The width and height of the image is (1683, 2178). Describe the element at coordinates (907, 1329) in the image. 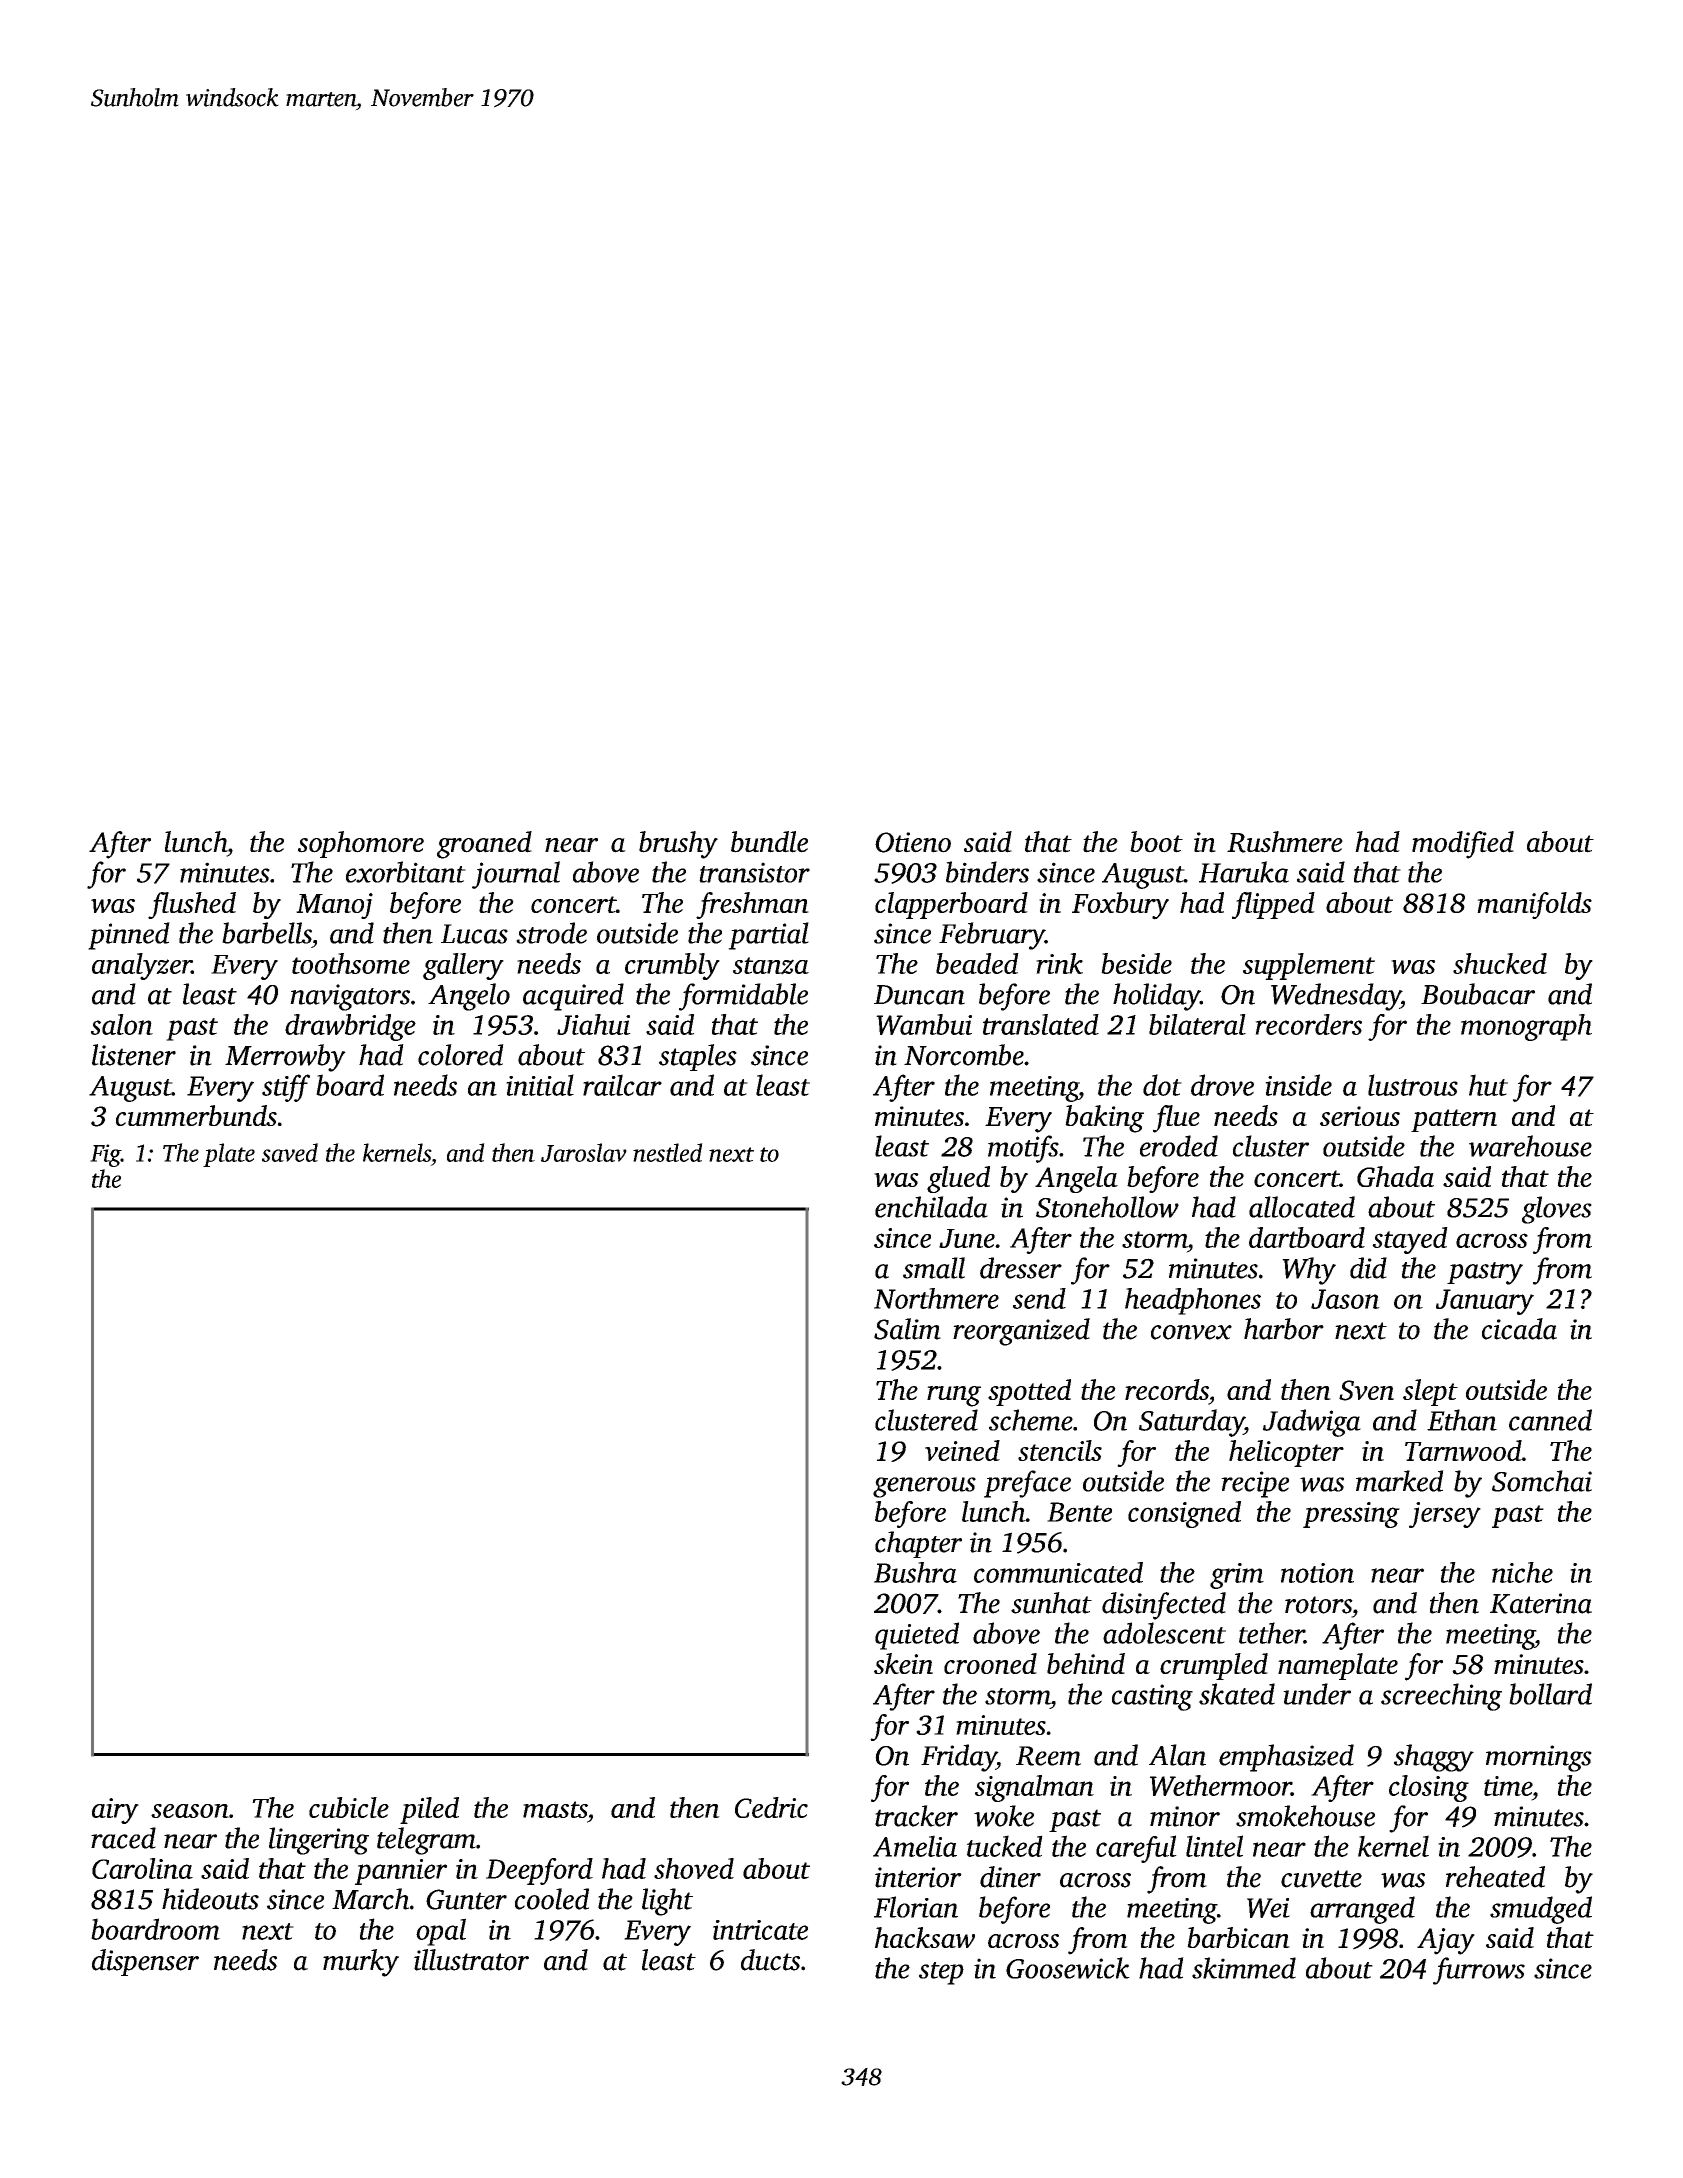

I see `Salim` at that location.
